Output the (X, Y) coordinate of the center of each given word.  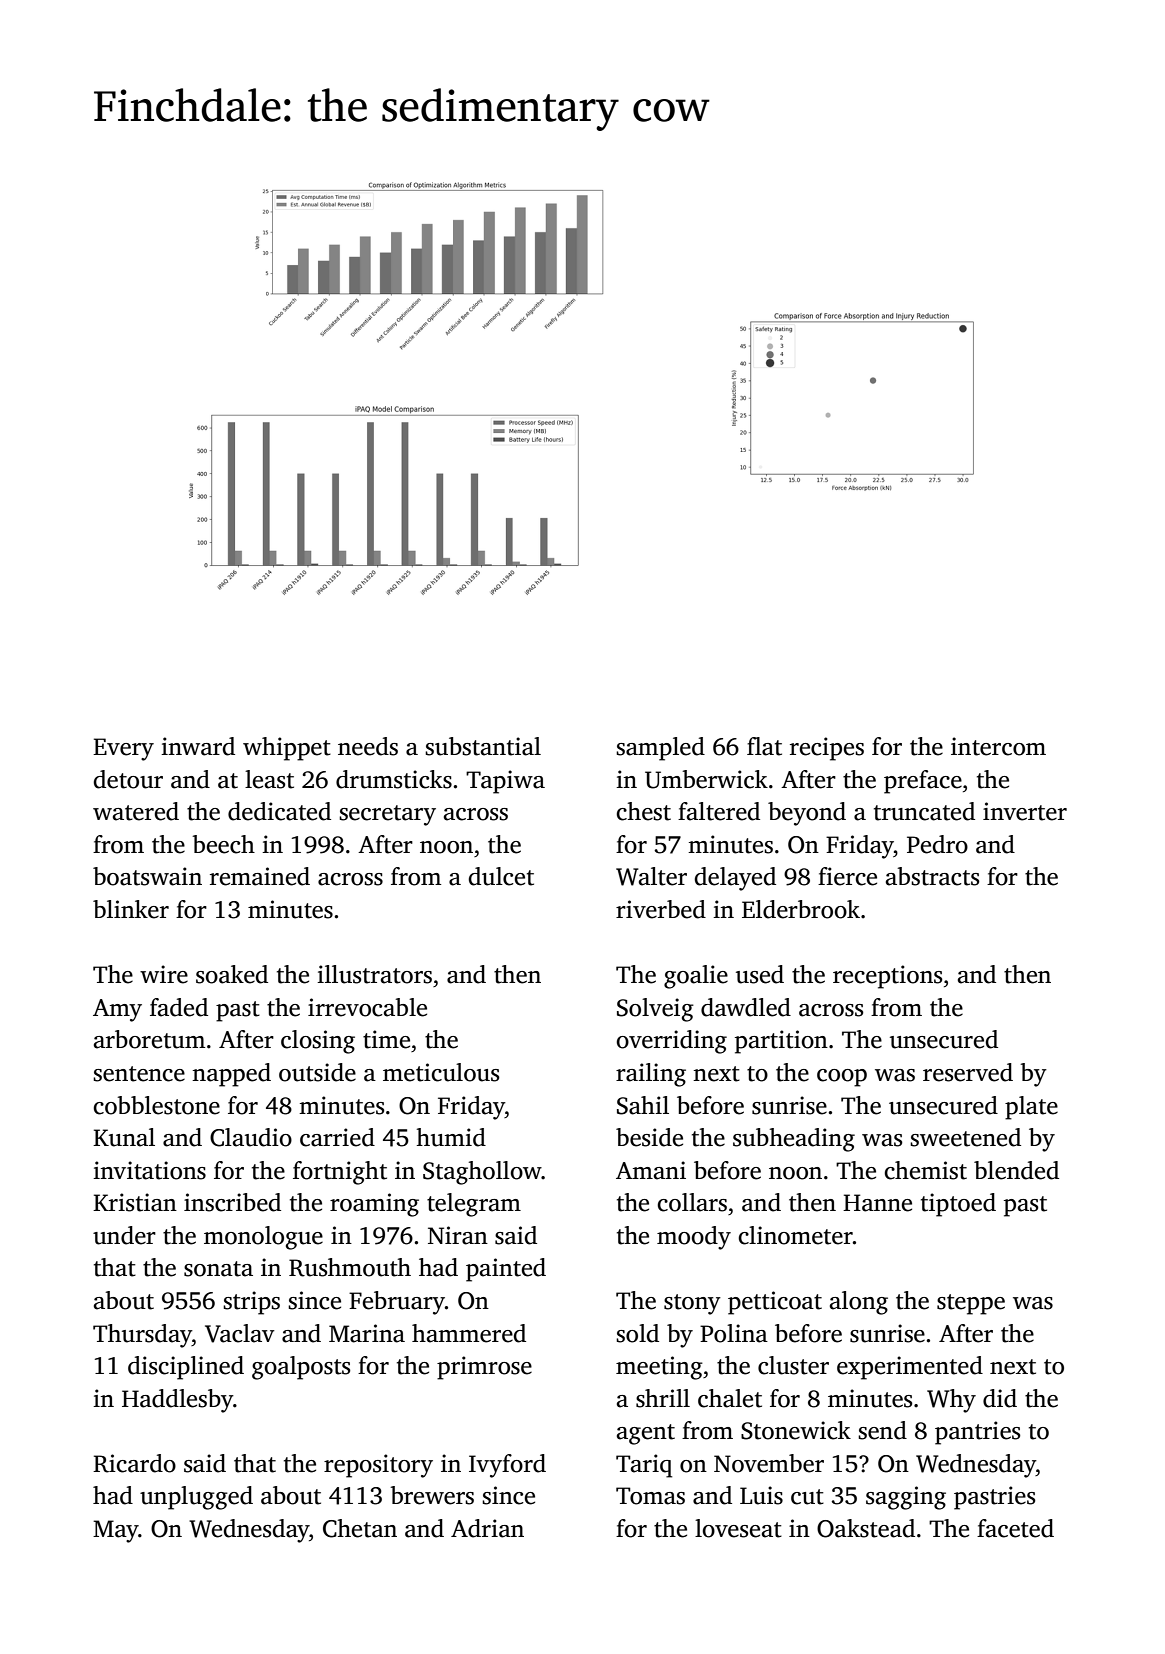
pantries (977, 1433)
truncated (924, 811)
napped (231, 1075)
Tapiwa (505, 782)
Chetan (360, 1528)
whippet (287, 749)
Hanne (877, 1203)
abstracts (932, 876)
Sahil (643, 1105)
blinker (131, 909)
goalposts (301, 1368)
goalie (696, 977)
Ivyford (507, 1466)
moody (694, 1238)
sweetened (965, 1137)
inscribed (232, 1202)
